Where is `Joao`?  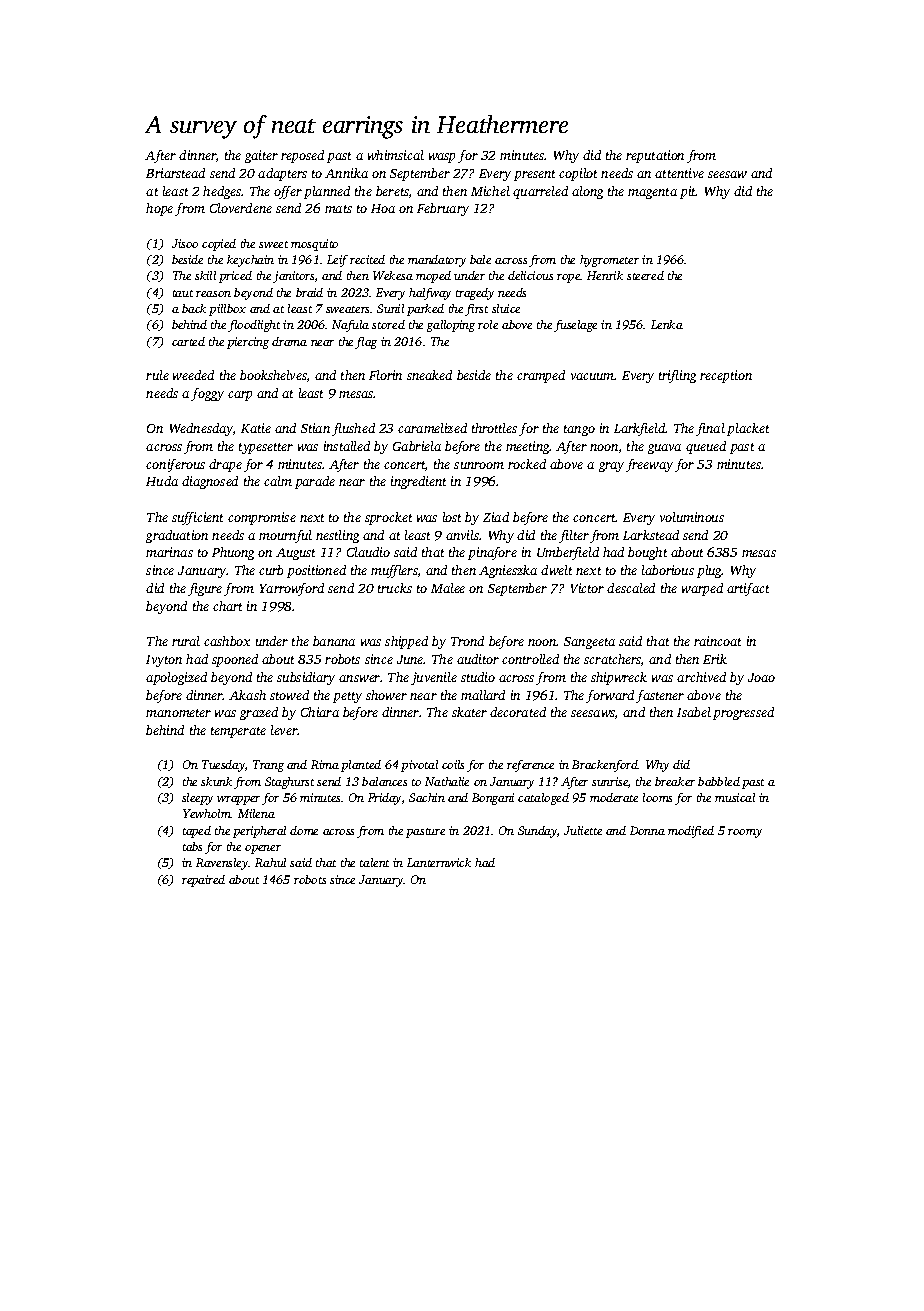
Joao is located at coordinates (761, 677).
